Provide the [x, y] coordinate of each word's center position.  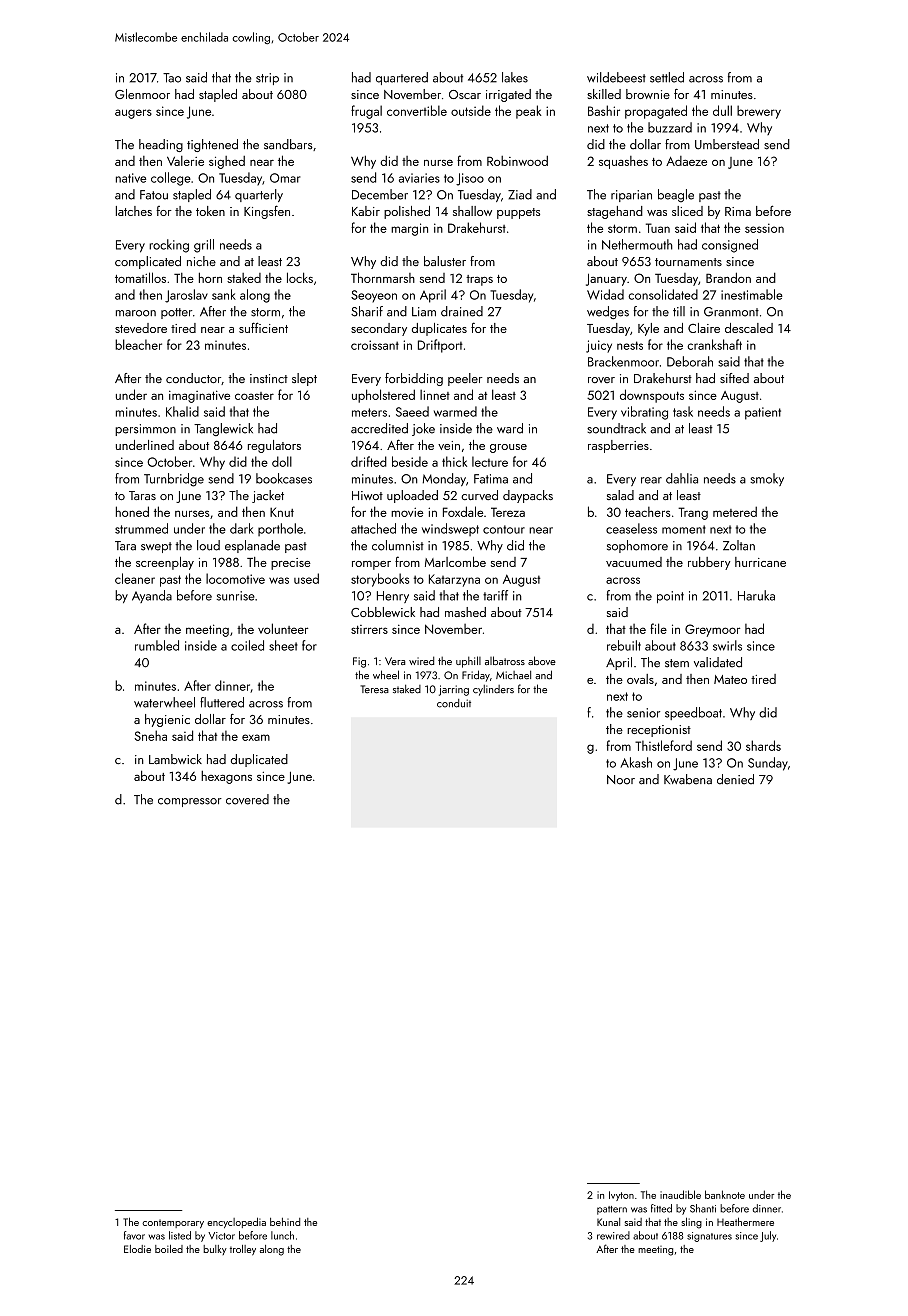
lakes [515, 77]
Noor [621, 780]
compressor [190, 802]
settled [667, 77]
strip [267, 79]
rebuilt [624, 645]
